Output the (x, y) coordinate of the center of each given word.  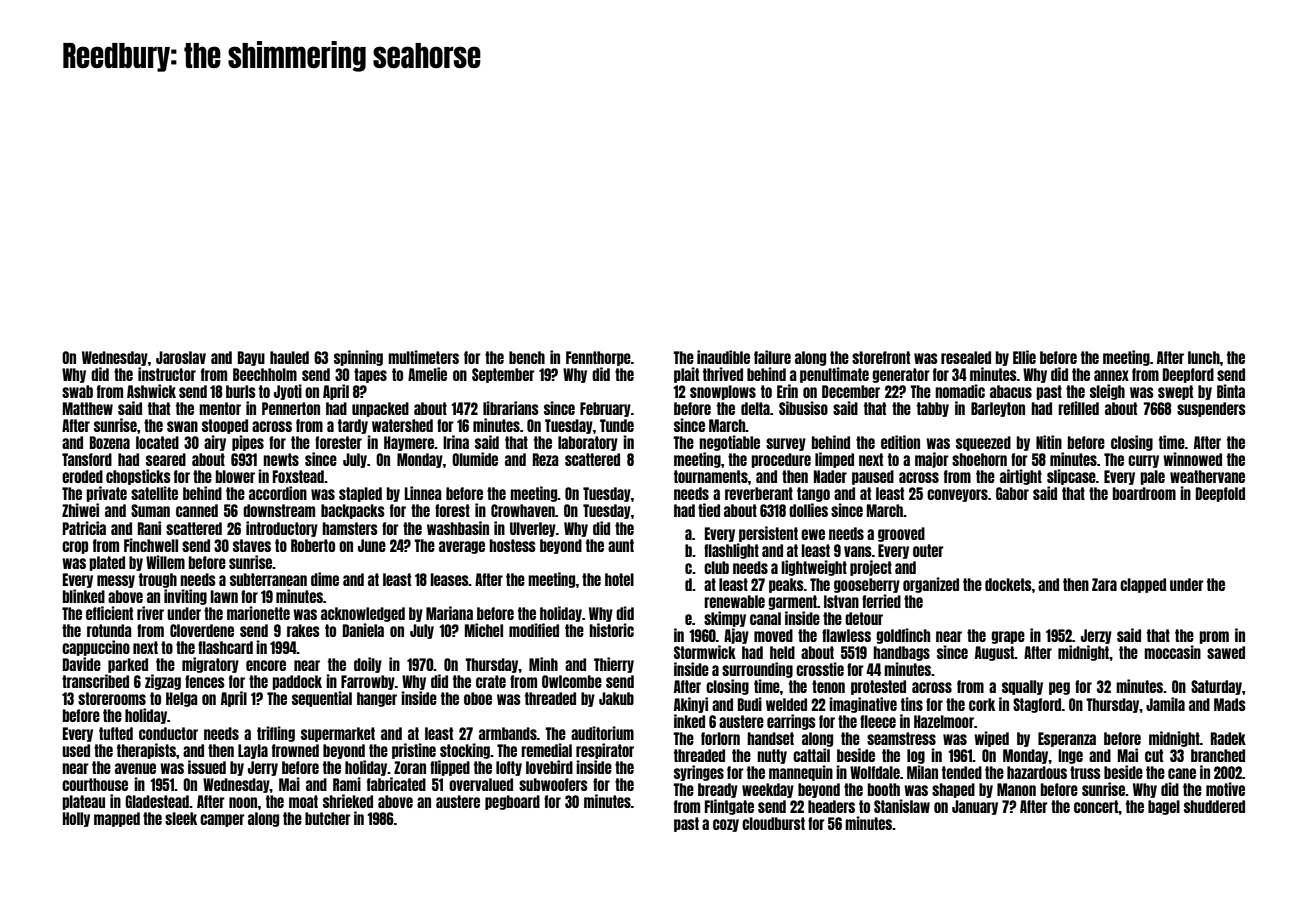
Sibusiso (803, 408)
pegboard (512, 802)
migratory (210, 665)
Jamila (1165, 704)
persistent (768, 534)
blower (235, 476)
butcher (328, 818)
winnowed (1192, 459)
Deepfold (1220, 494)
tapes (370, 375)
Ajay (736, 636)
